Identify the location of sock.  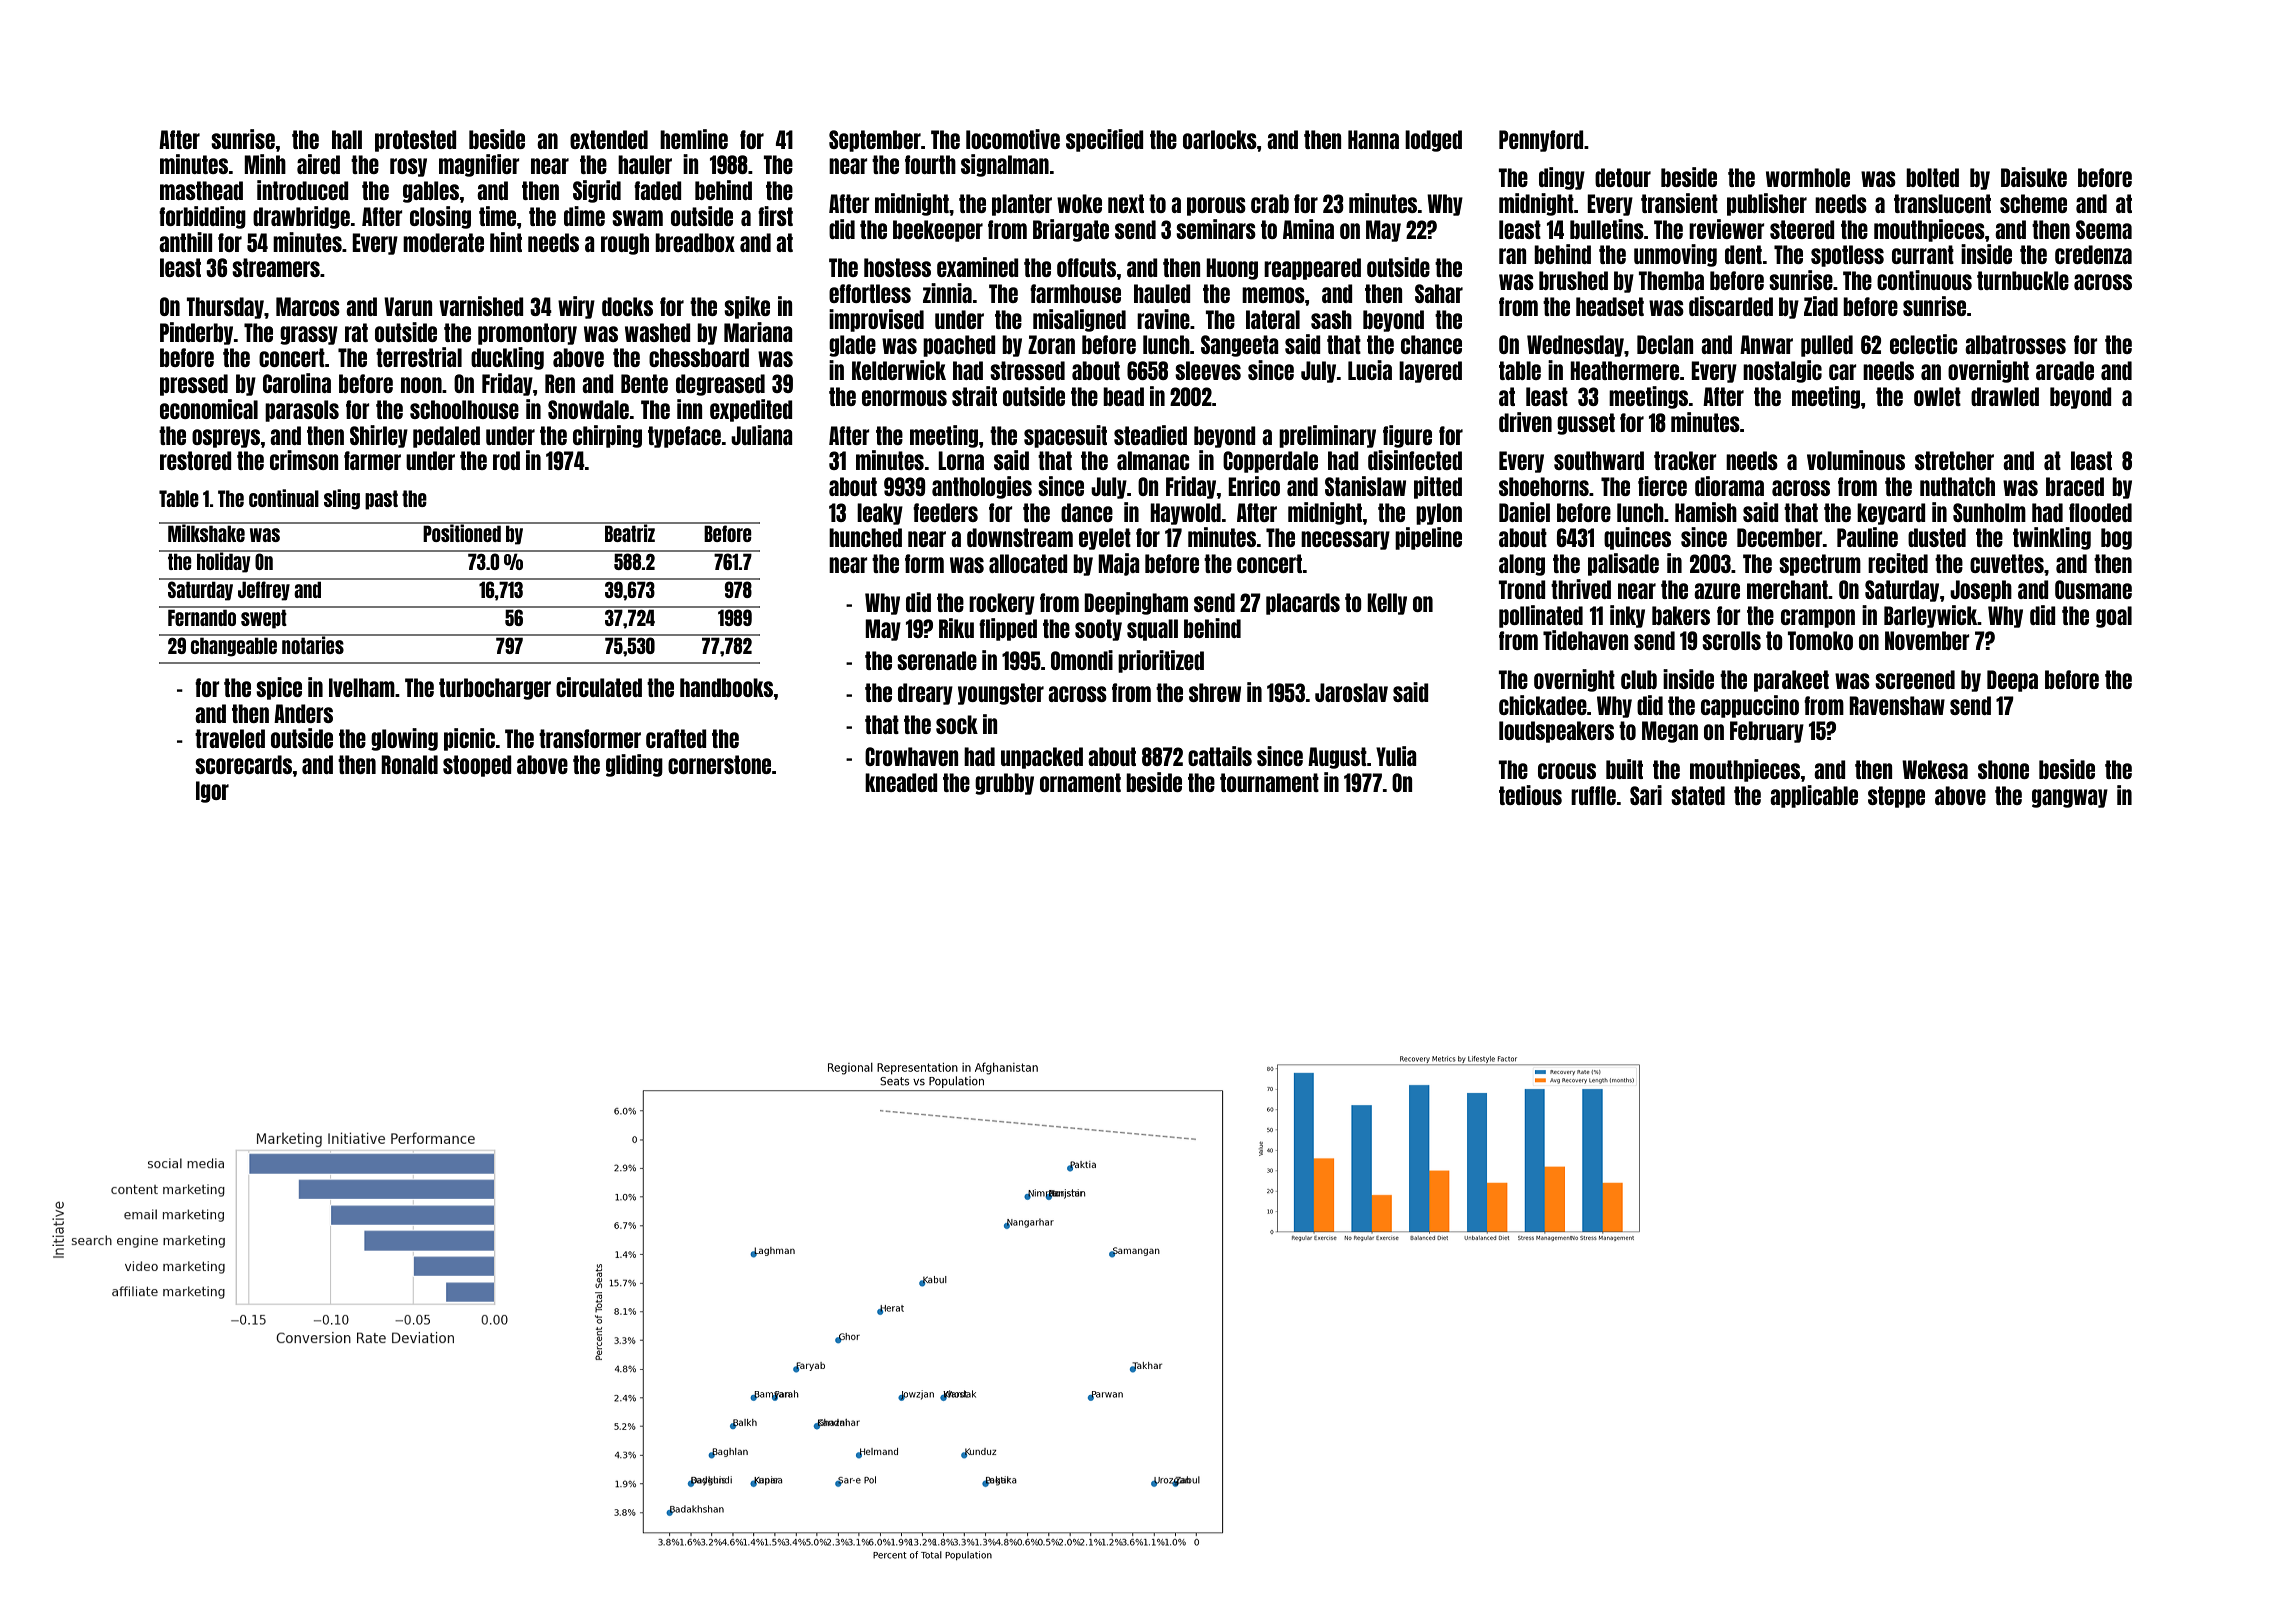
(957, 724).
